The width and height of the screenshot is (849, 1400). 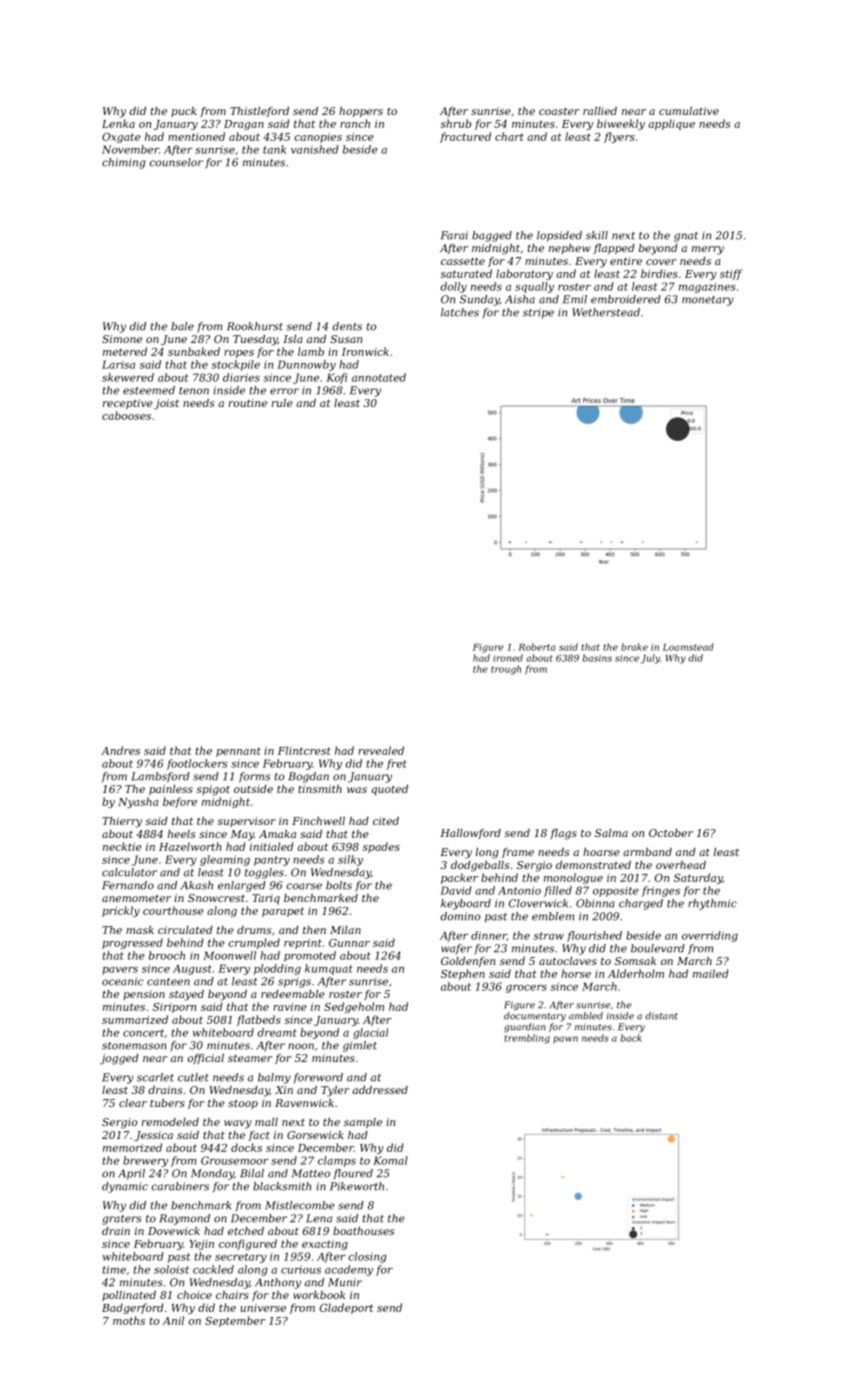 What do you see at coordinates (711, 973) in the screenshot?
I see `mailed` at bounding box center [711, 973].
